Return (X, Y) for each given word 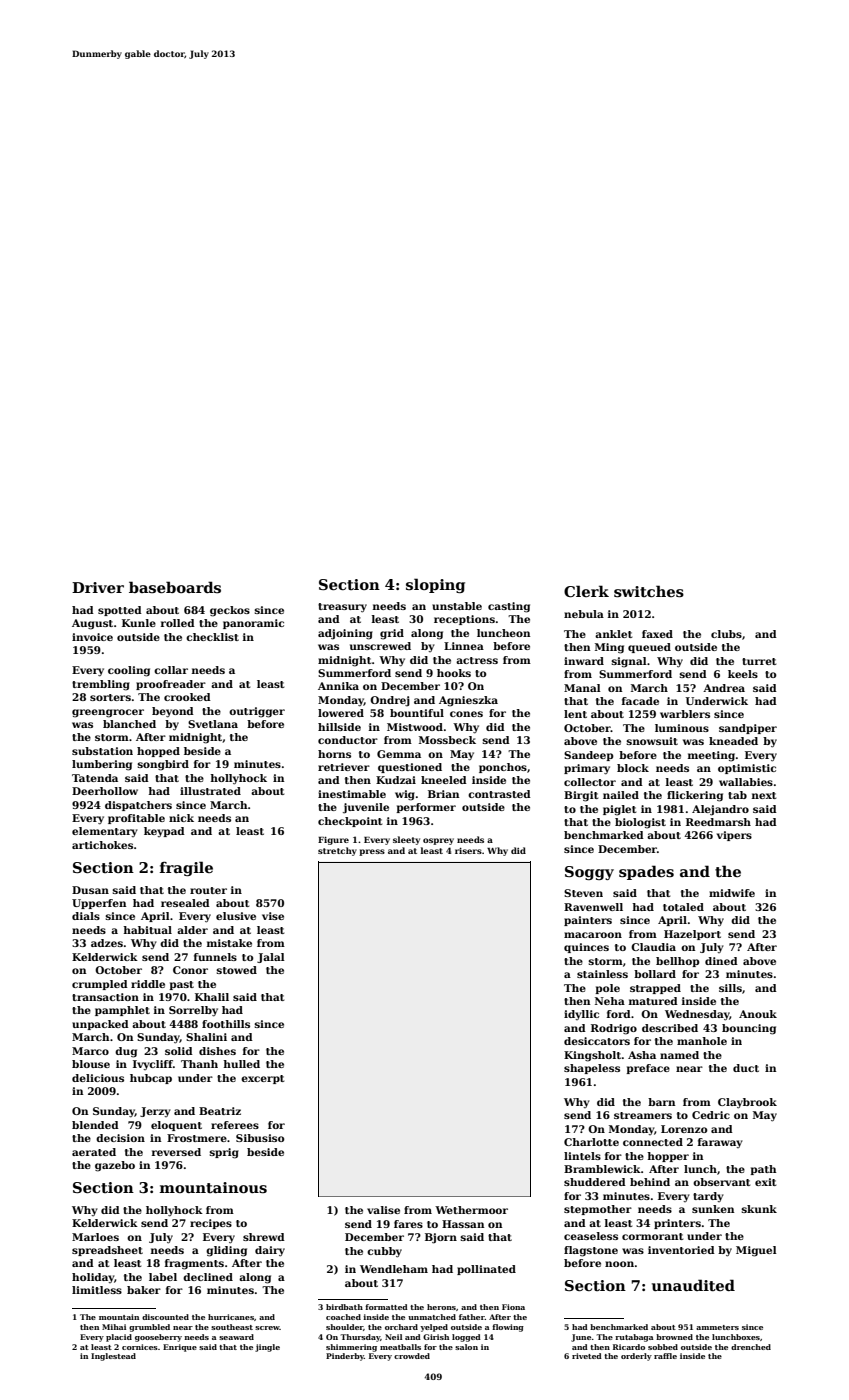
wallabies (746, 782)
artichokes (102, 845)
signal (629, 662)
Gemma (399, 754)
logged (466, 1338)
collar (171, 670)
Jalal (271, 958)
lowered (341, 713)
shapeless (592, 1069)
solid (179, 1051)
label (163, 1277)
